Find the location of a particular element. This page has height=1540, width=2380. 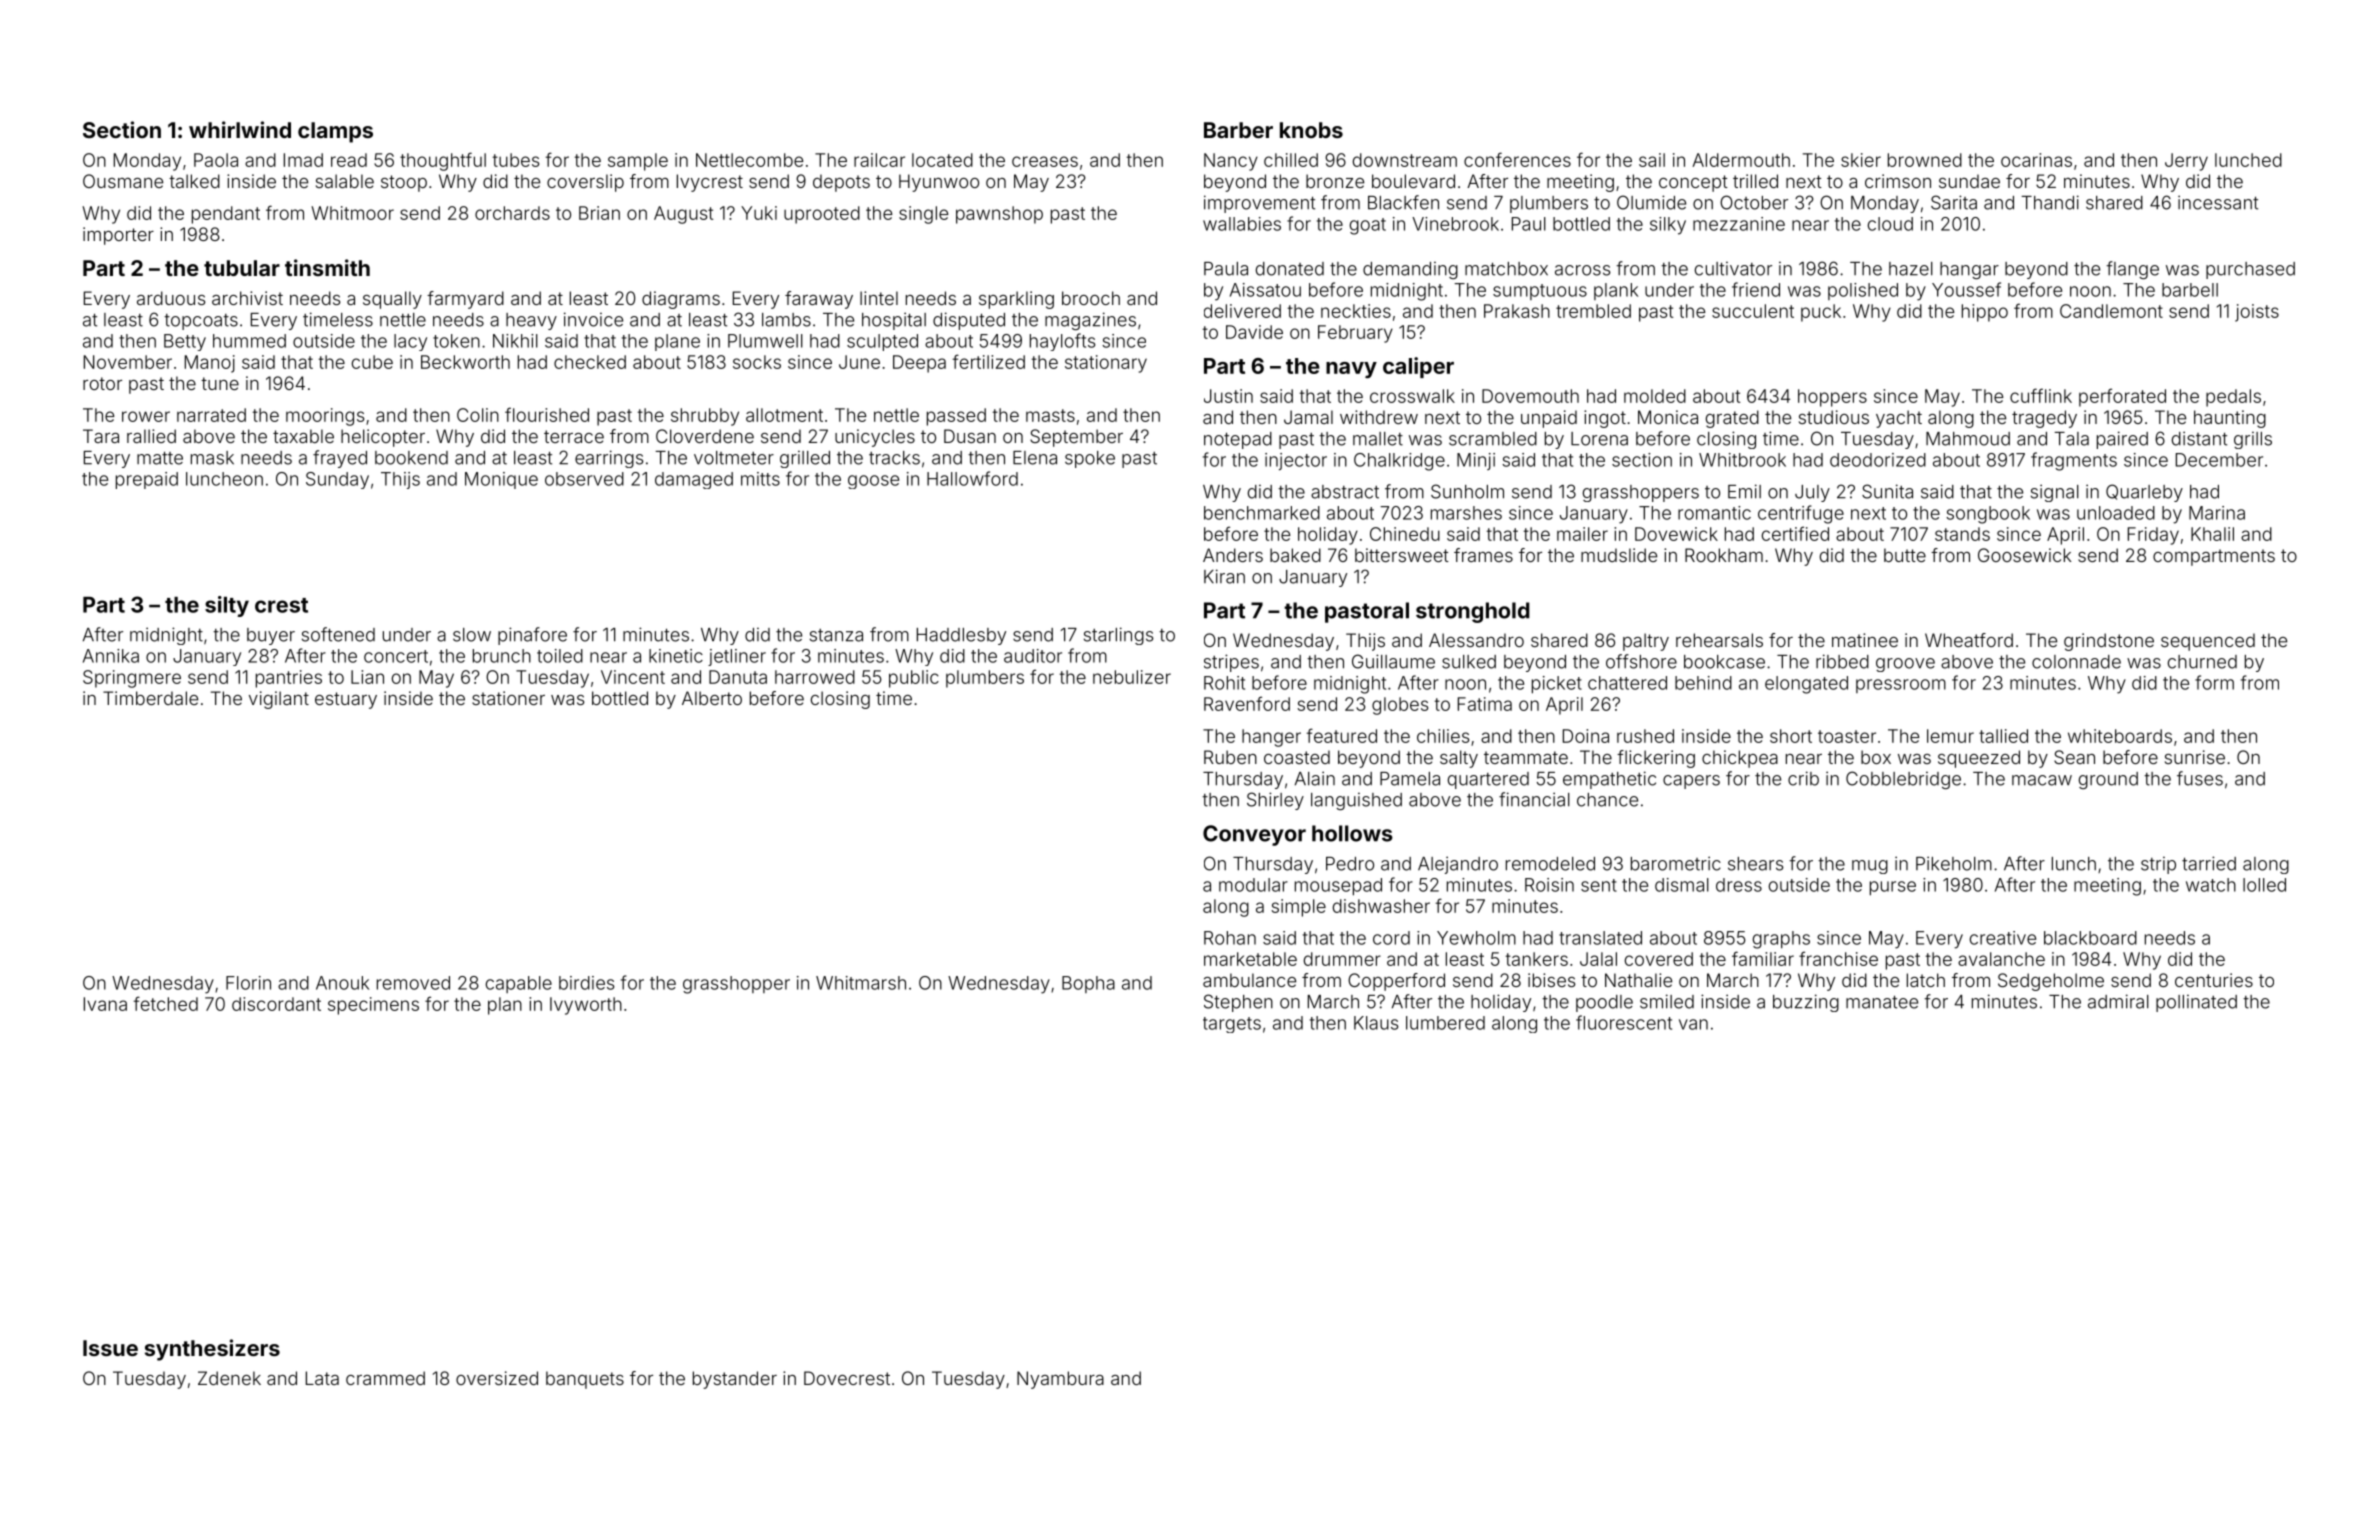

Whitmarsh is located at coordinates (861, 983).
